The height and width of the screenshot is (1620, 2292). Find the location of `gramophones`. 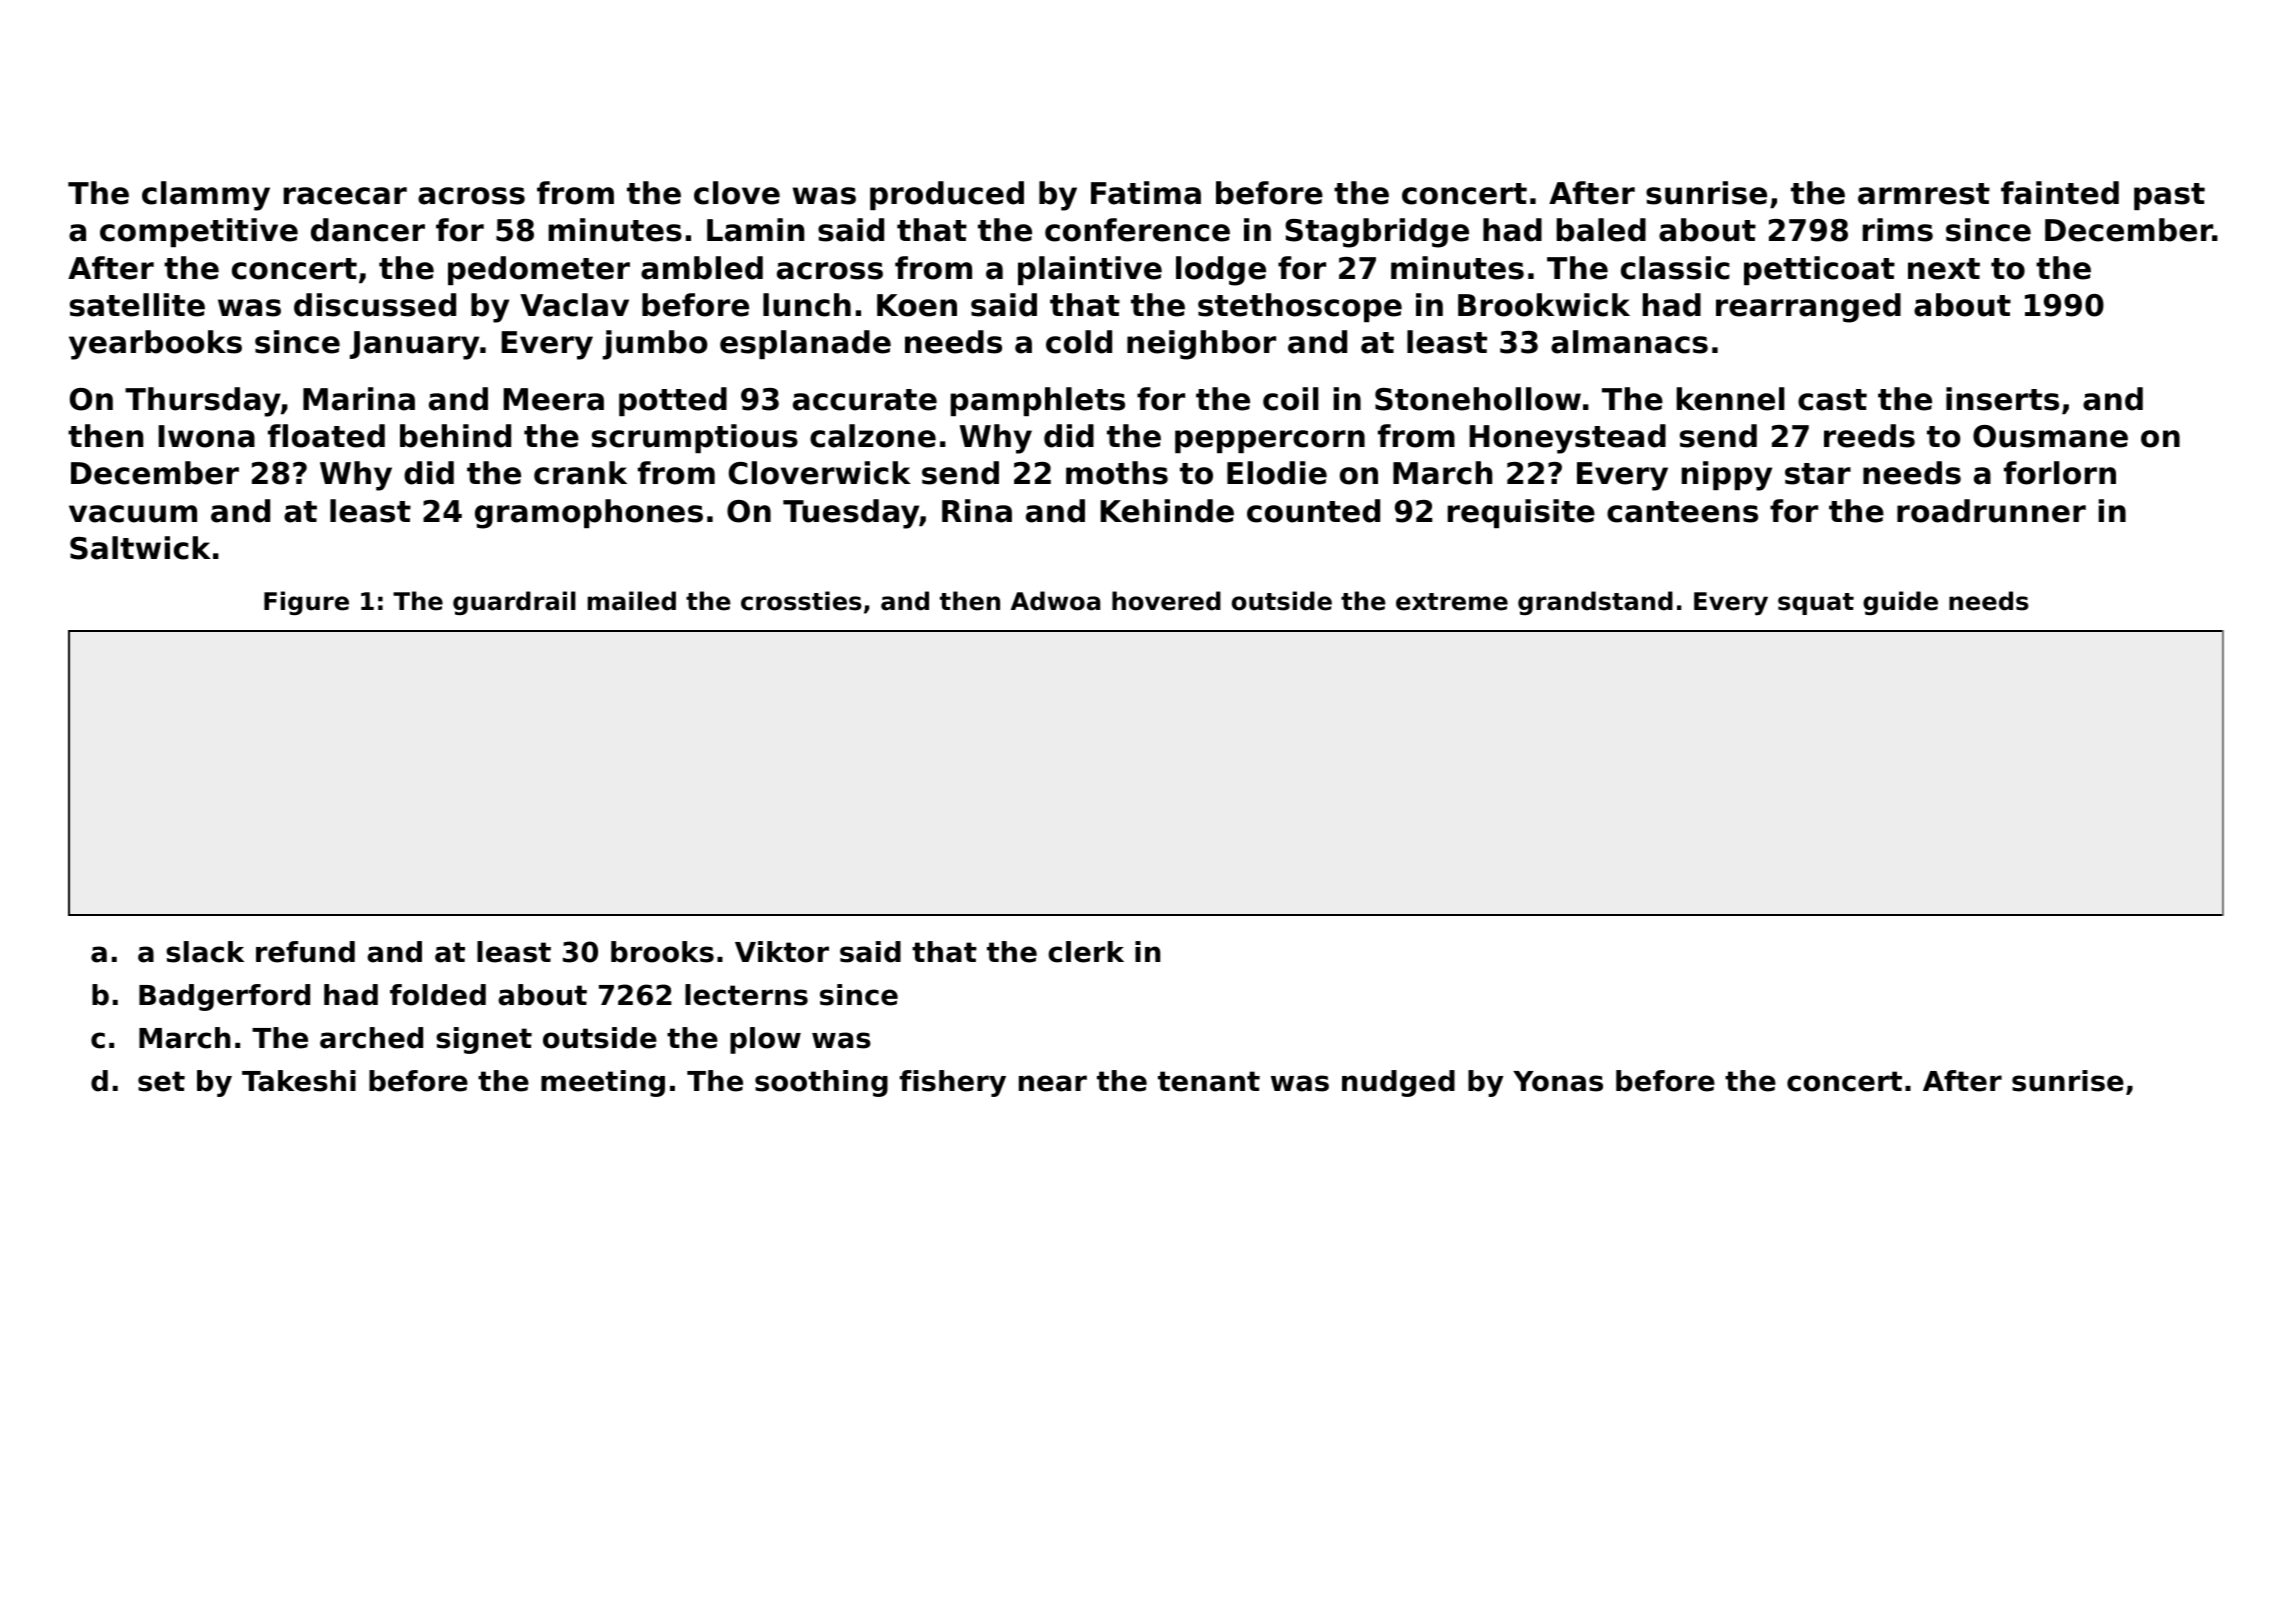

gramophones is located at coordinates (589, 514).
